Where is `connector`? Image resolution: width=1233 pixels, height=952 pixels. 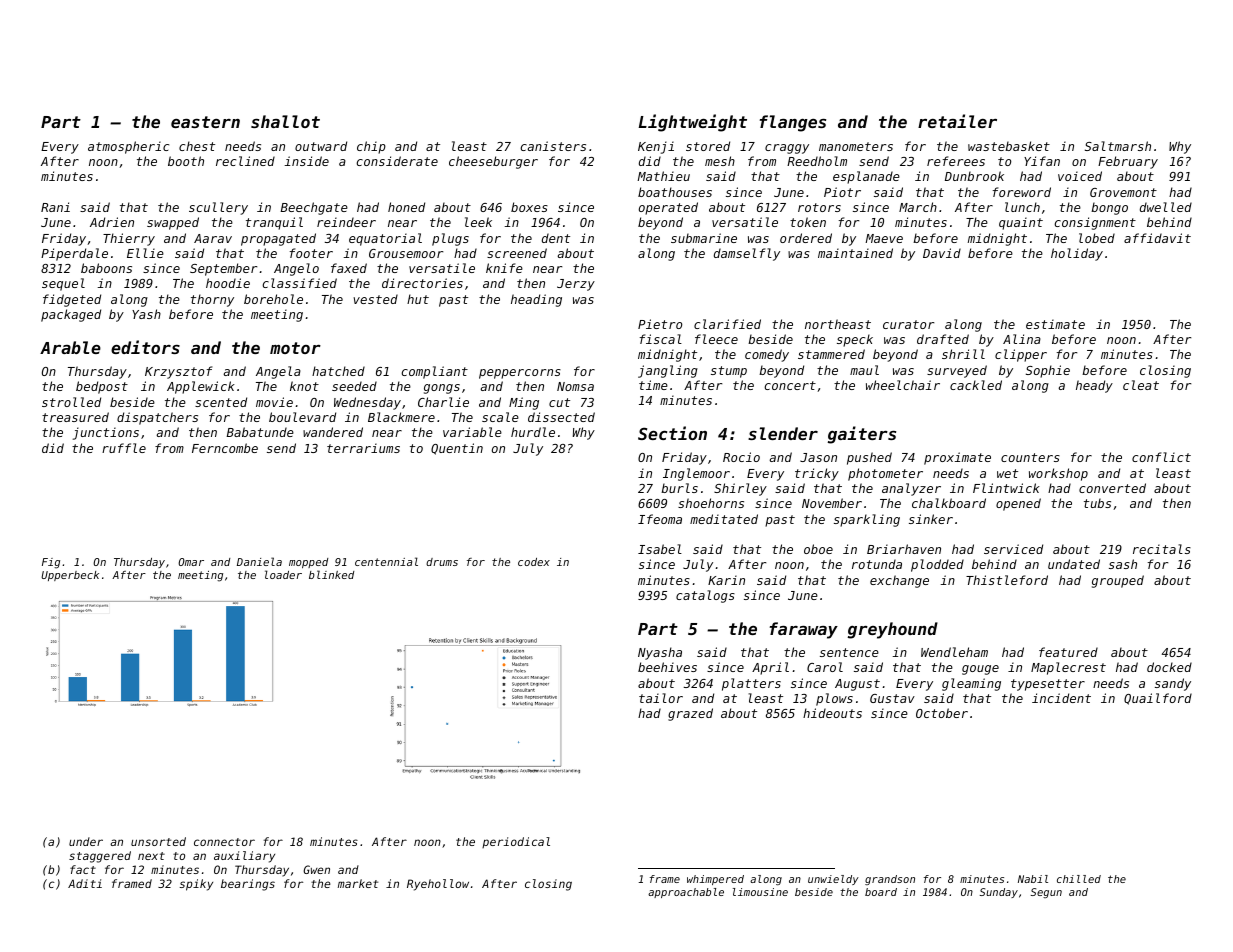
connector is located at coordinates (224, 842).
